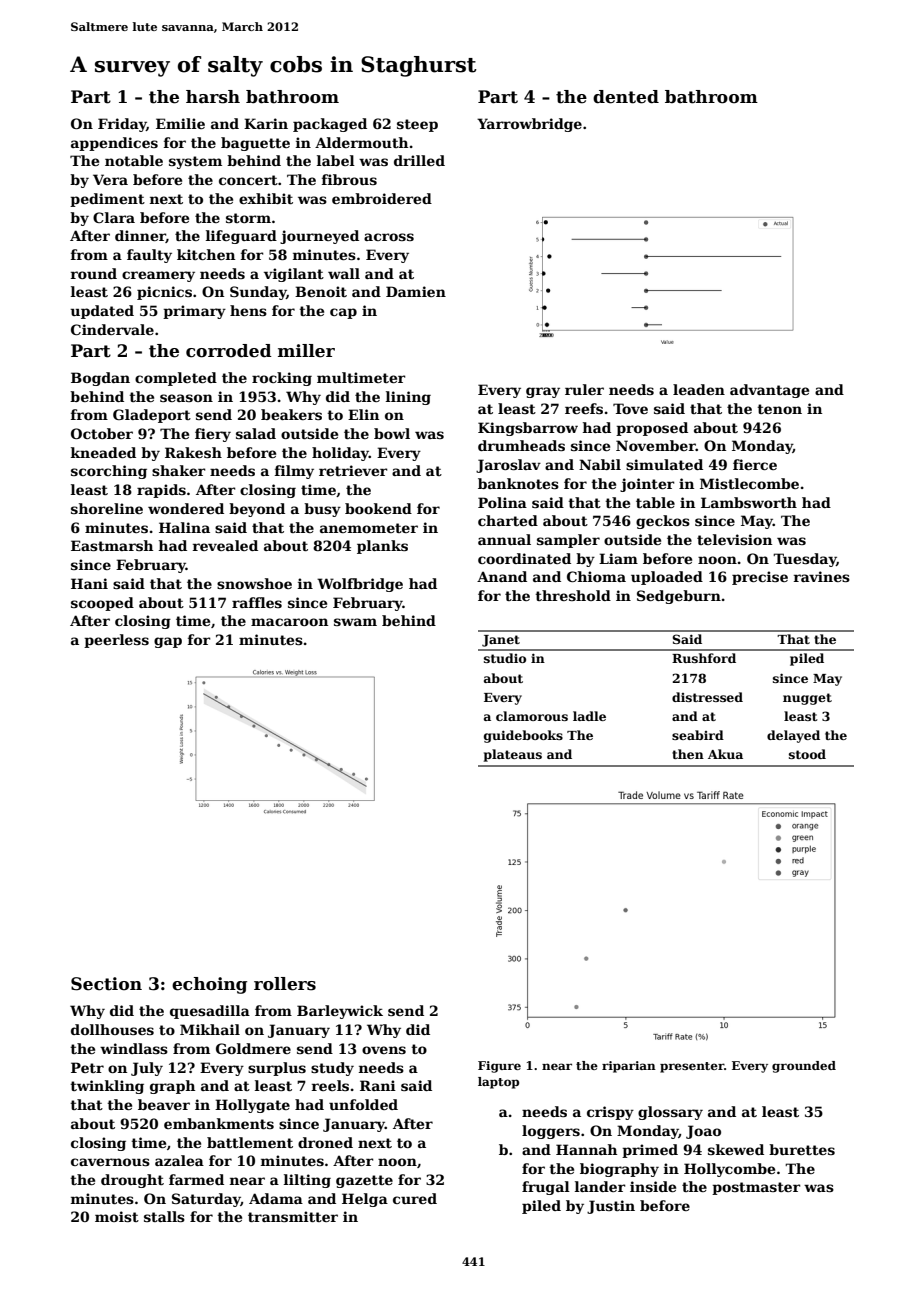 The image size is (924, 1308). Describe the element at coordinates (626, 97) in the document. I see `dented` at that location.
